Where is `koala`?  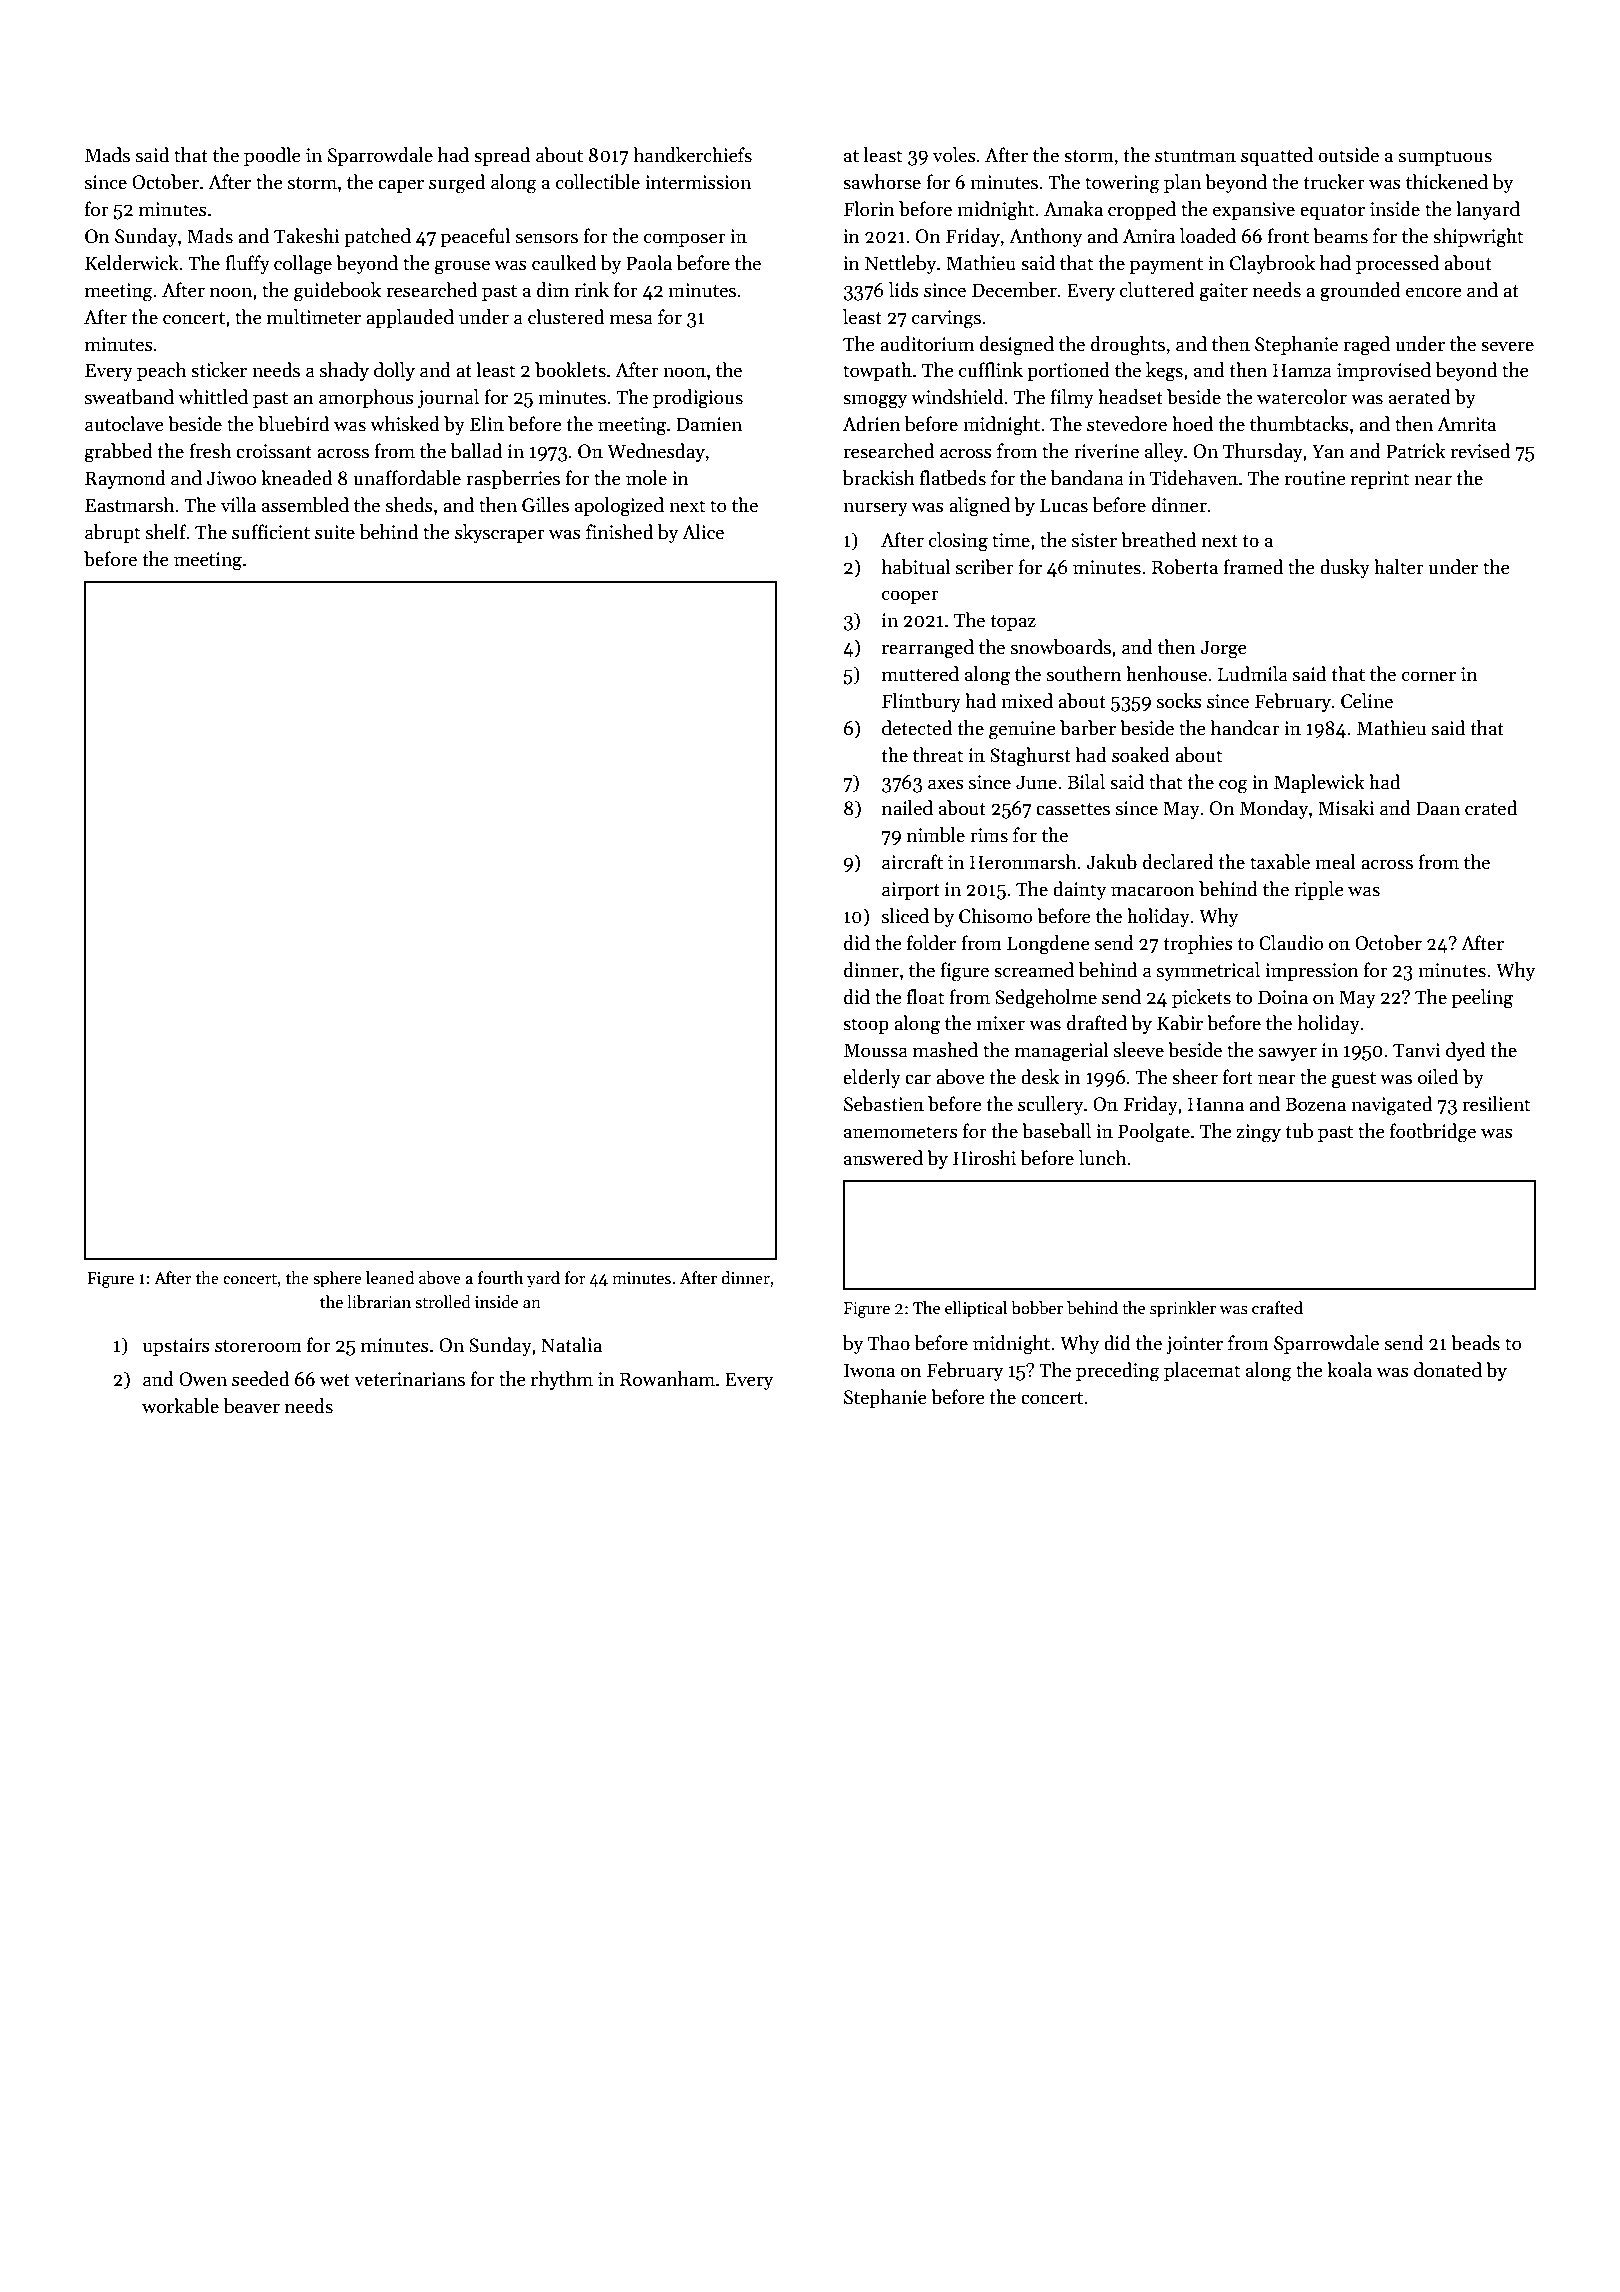
koala is located at coordinates (1349, 1370).
